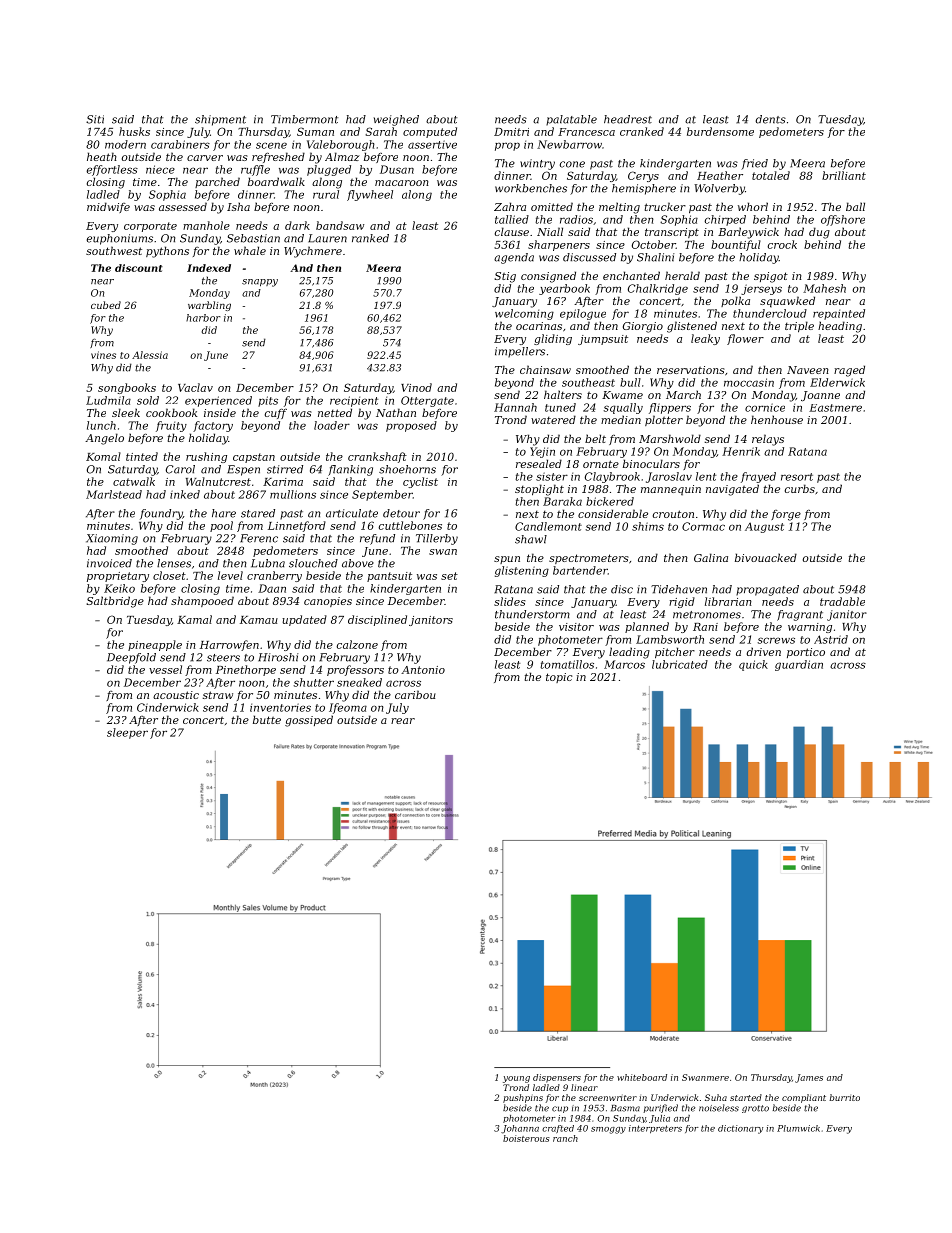  What do you see at coordinates (583, 314) in the image?
I see `epilogue` at bounding box center [583, 314].
